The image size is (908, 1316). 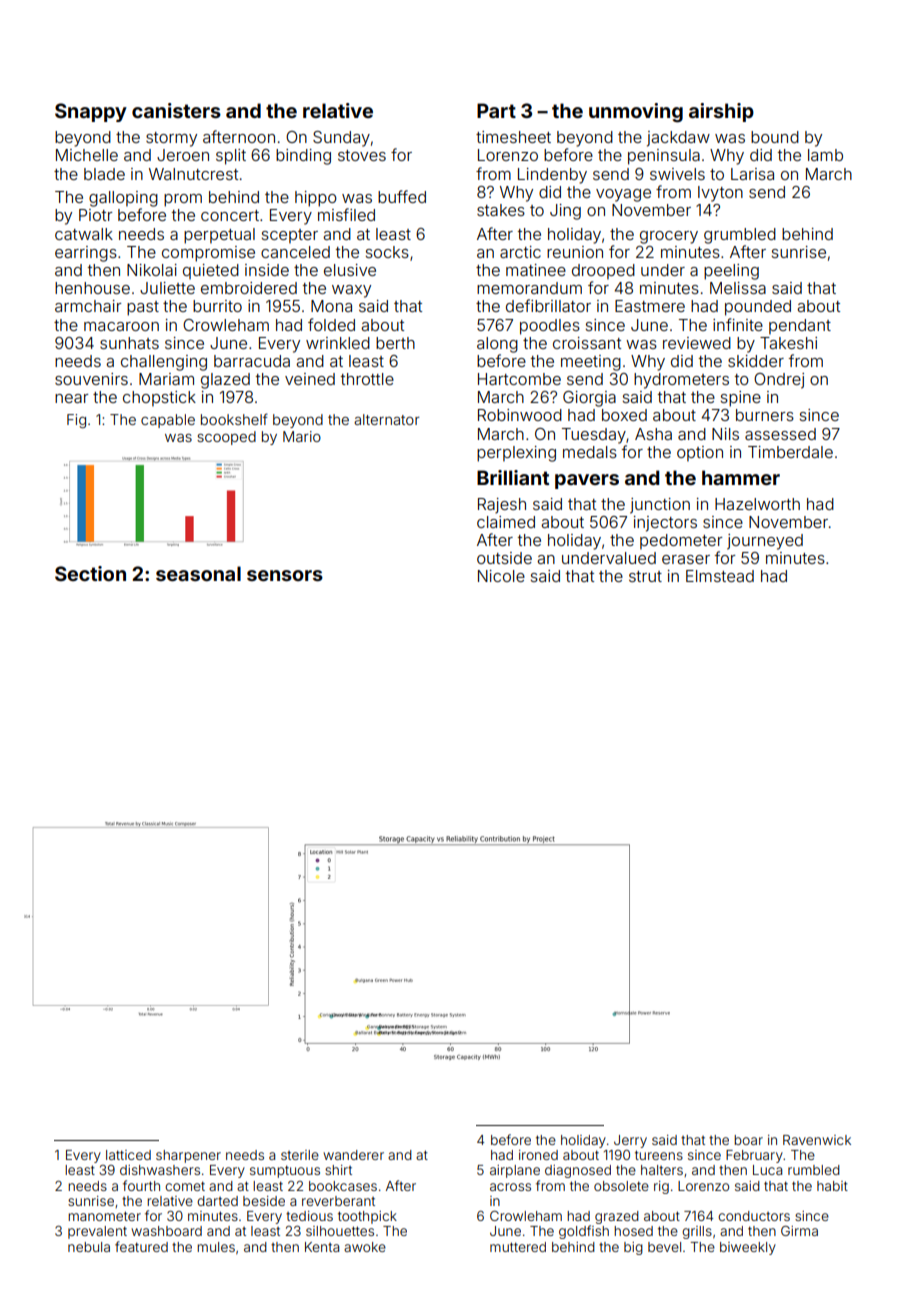 I want to click on pendant, so click(x=800, y=327).
